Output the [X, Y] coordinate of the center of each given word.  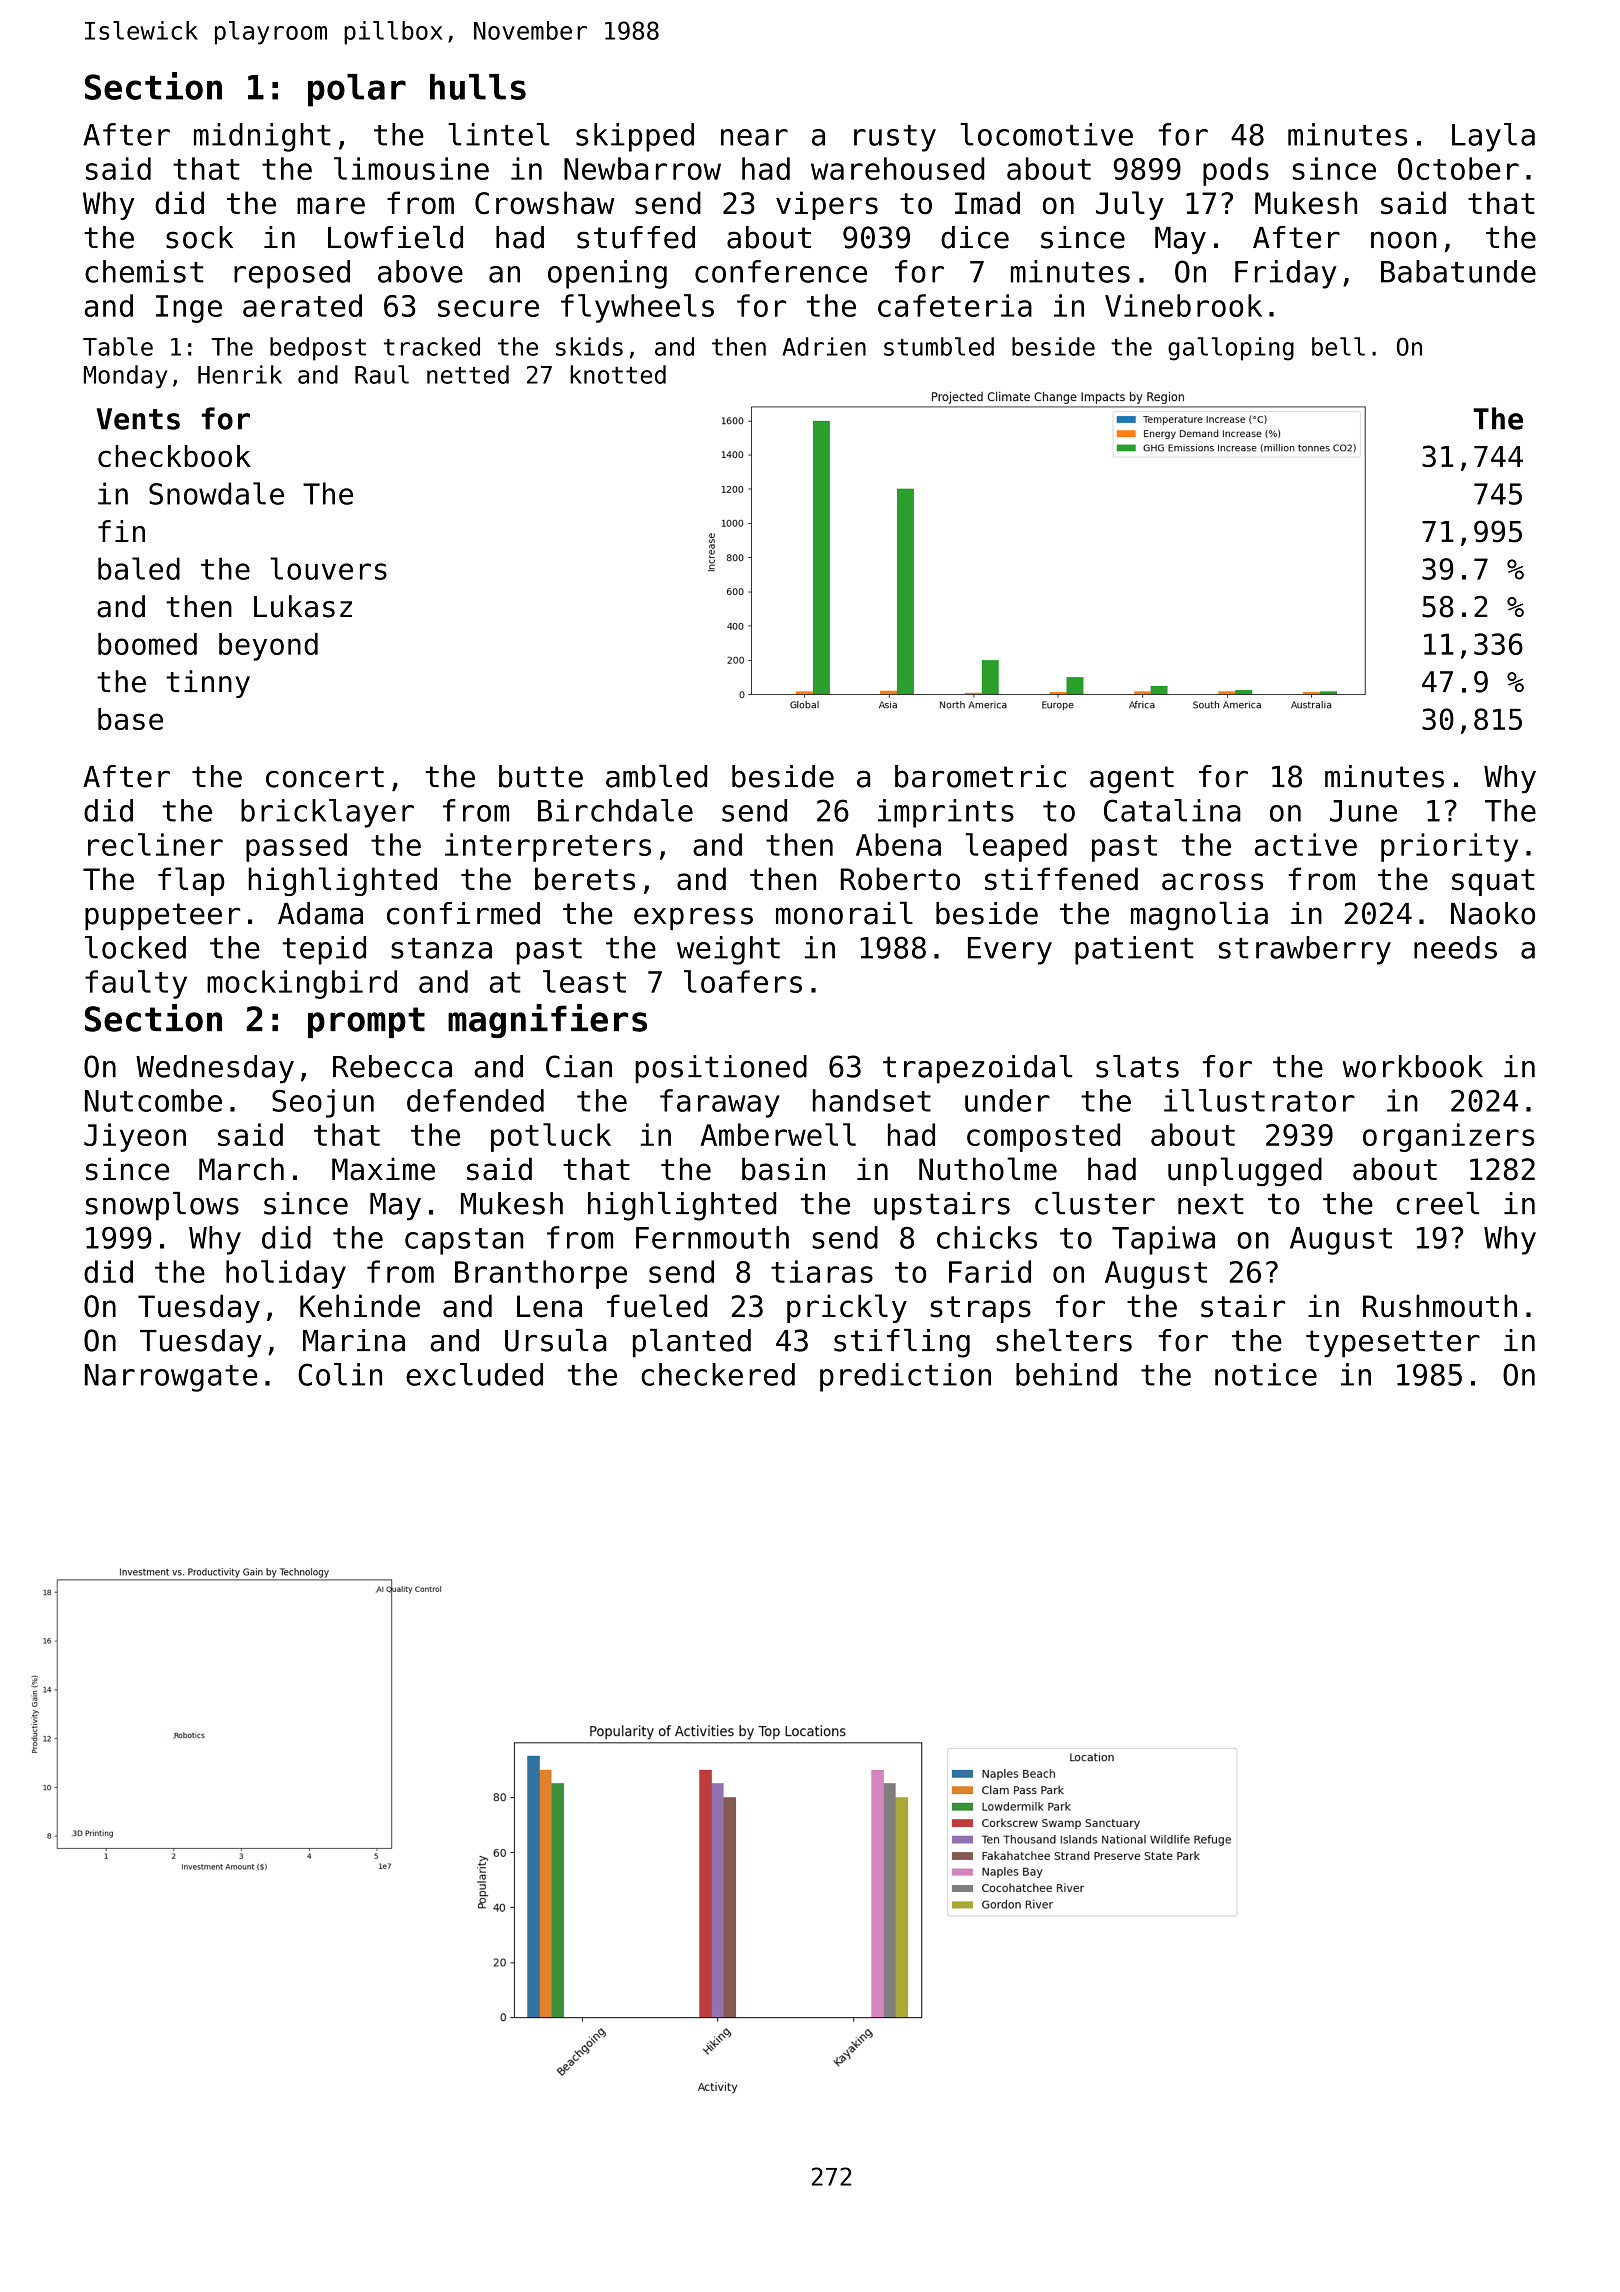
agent [1132, 780]
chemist [144, 271]
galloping [1231, 349]
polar [357, 90]
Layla [1493, 137]
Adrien [824, 346]
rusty [895, 138]
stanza [441, 948]
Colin [340, 1374]
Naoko [1493, 913]
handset [872, 1100]
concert [325, 777]
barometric [980, 776]
